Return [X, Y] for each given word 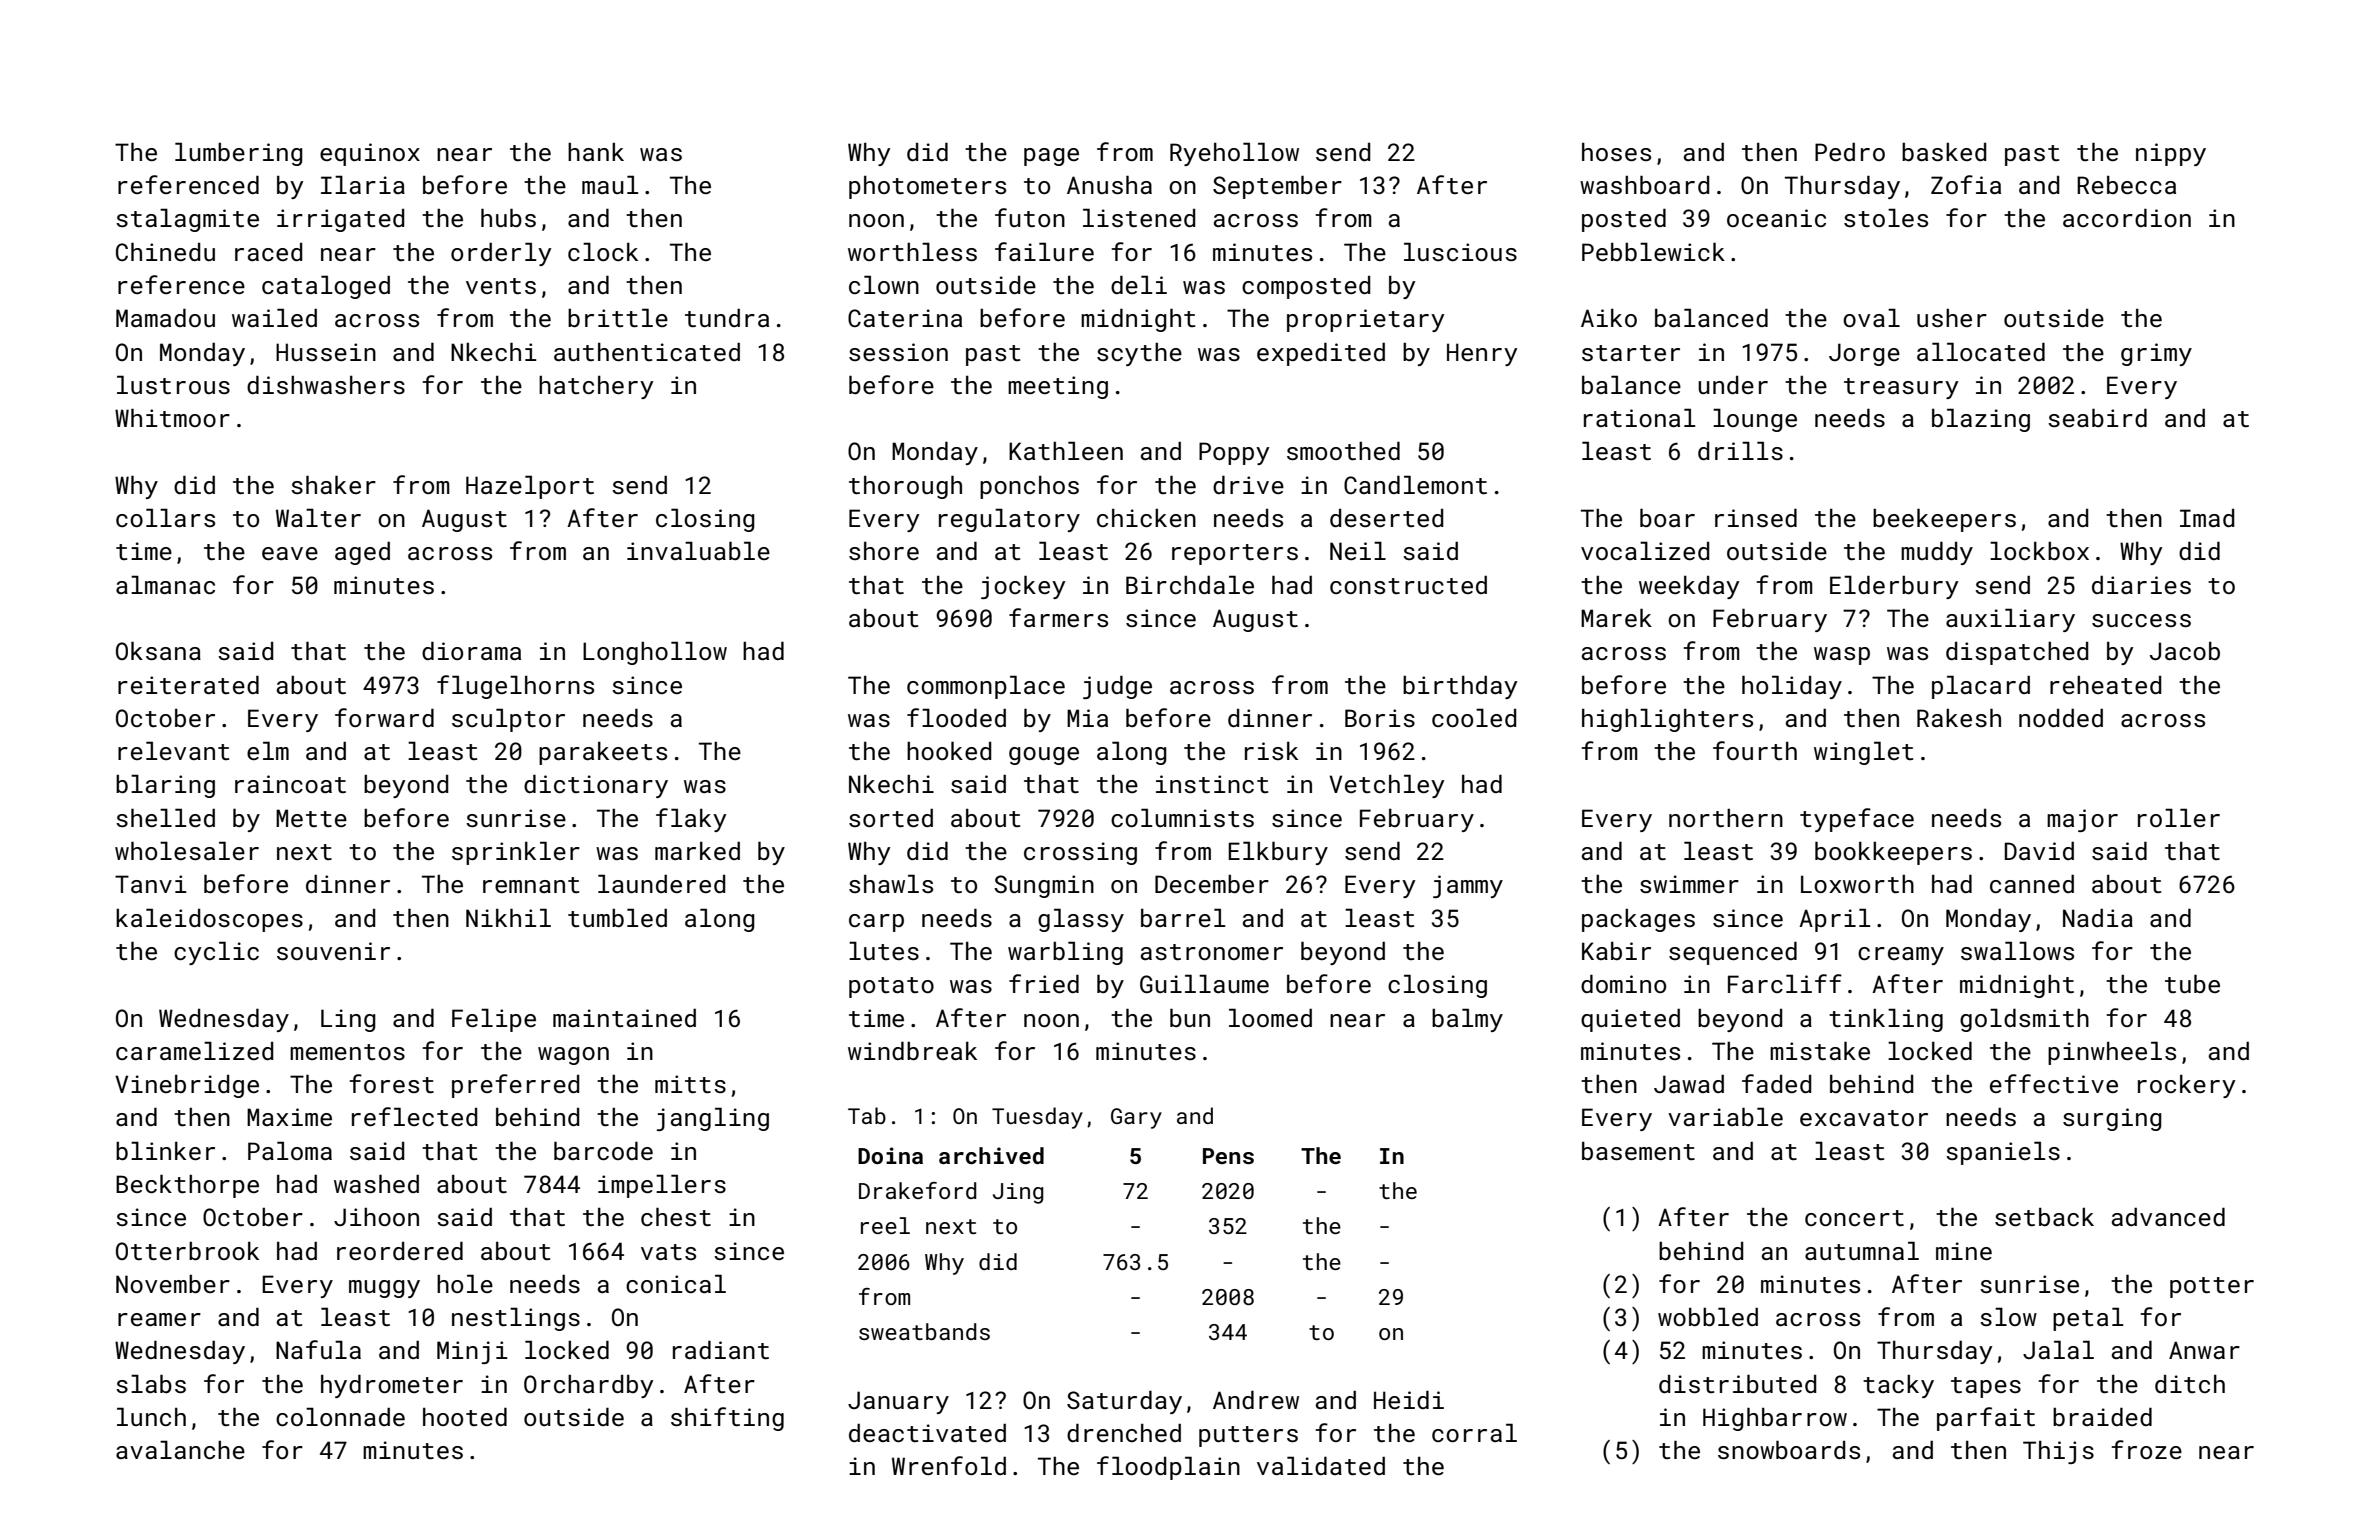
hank [596, 151]
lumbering [239, 154]
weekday [1689, 587]
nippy [2171, 154]
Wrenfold [949, 1465]
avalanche [180, 1449]
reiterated [188, 684]
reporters [1235, 554]
